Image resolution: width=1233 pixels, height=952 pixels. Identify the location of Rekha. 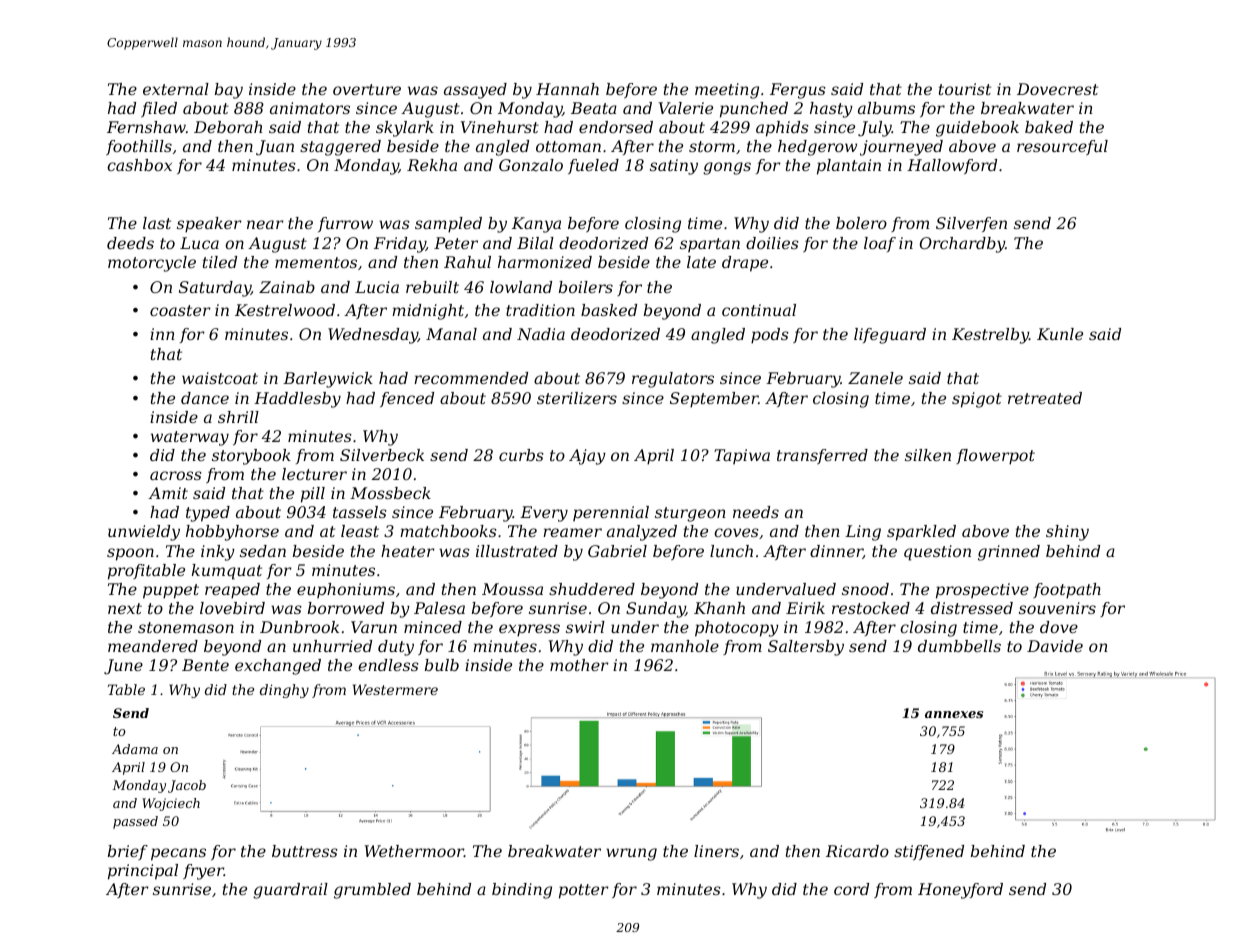
(432, 165).
